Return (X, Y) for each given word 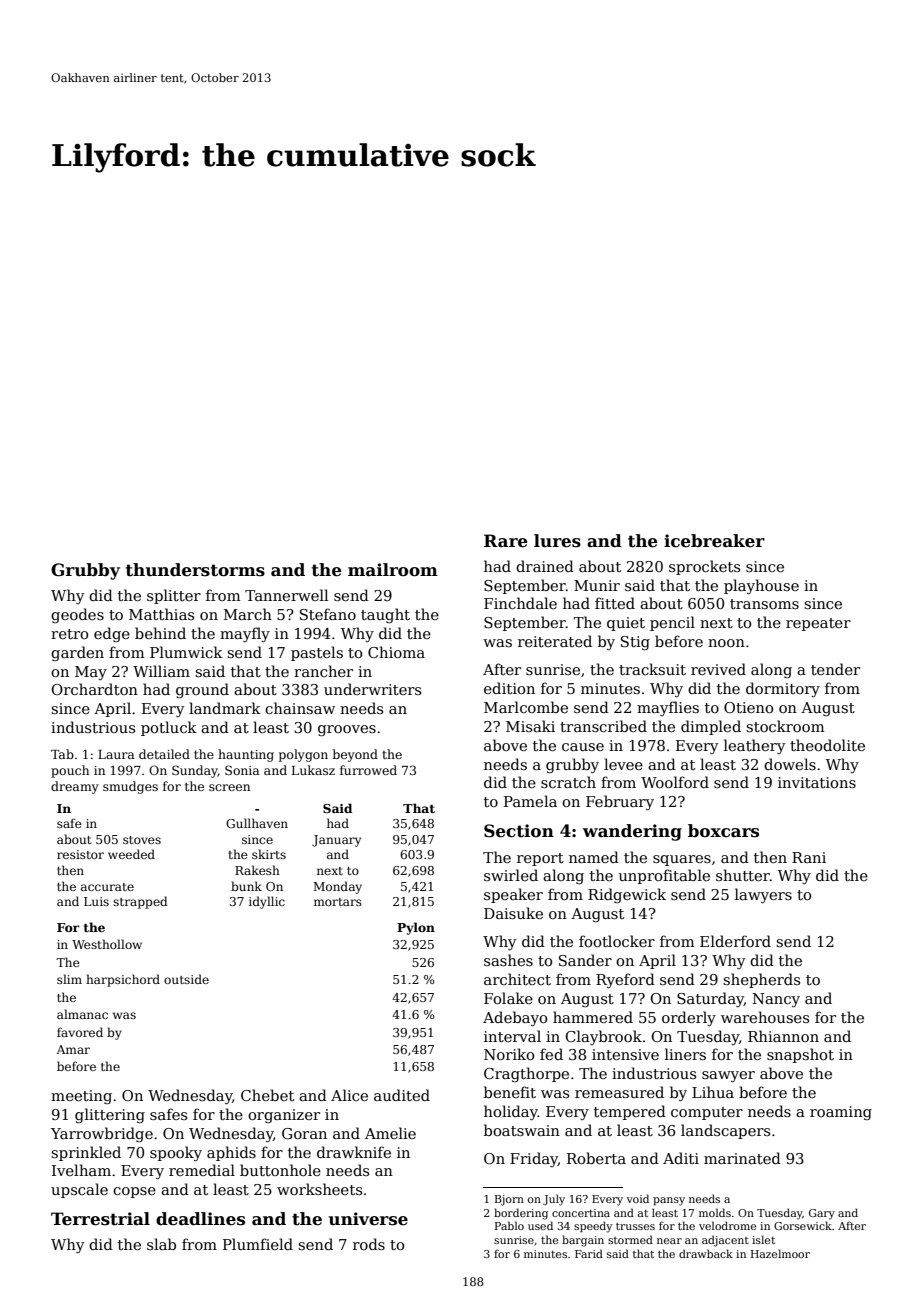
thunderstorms (195, 570)
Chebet (267, 1095)
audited (402, 1095)
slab (161, 1244)
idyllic (267, 902)
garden (77, 653)
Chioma (396, 652)
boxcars (723, 831)
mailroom (393, 570)
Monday (337, 887)
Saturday (710, 999)
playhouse (761, 586)
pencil (672, 623)
